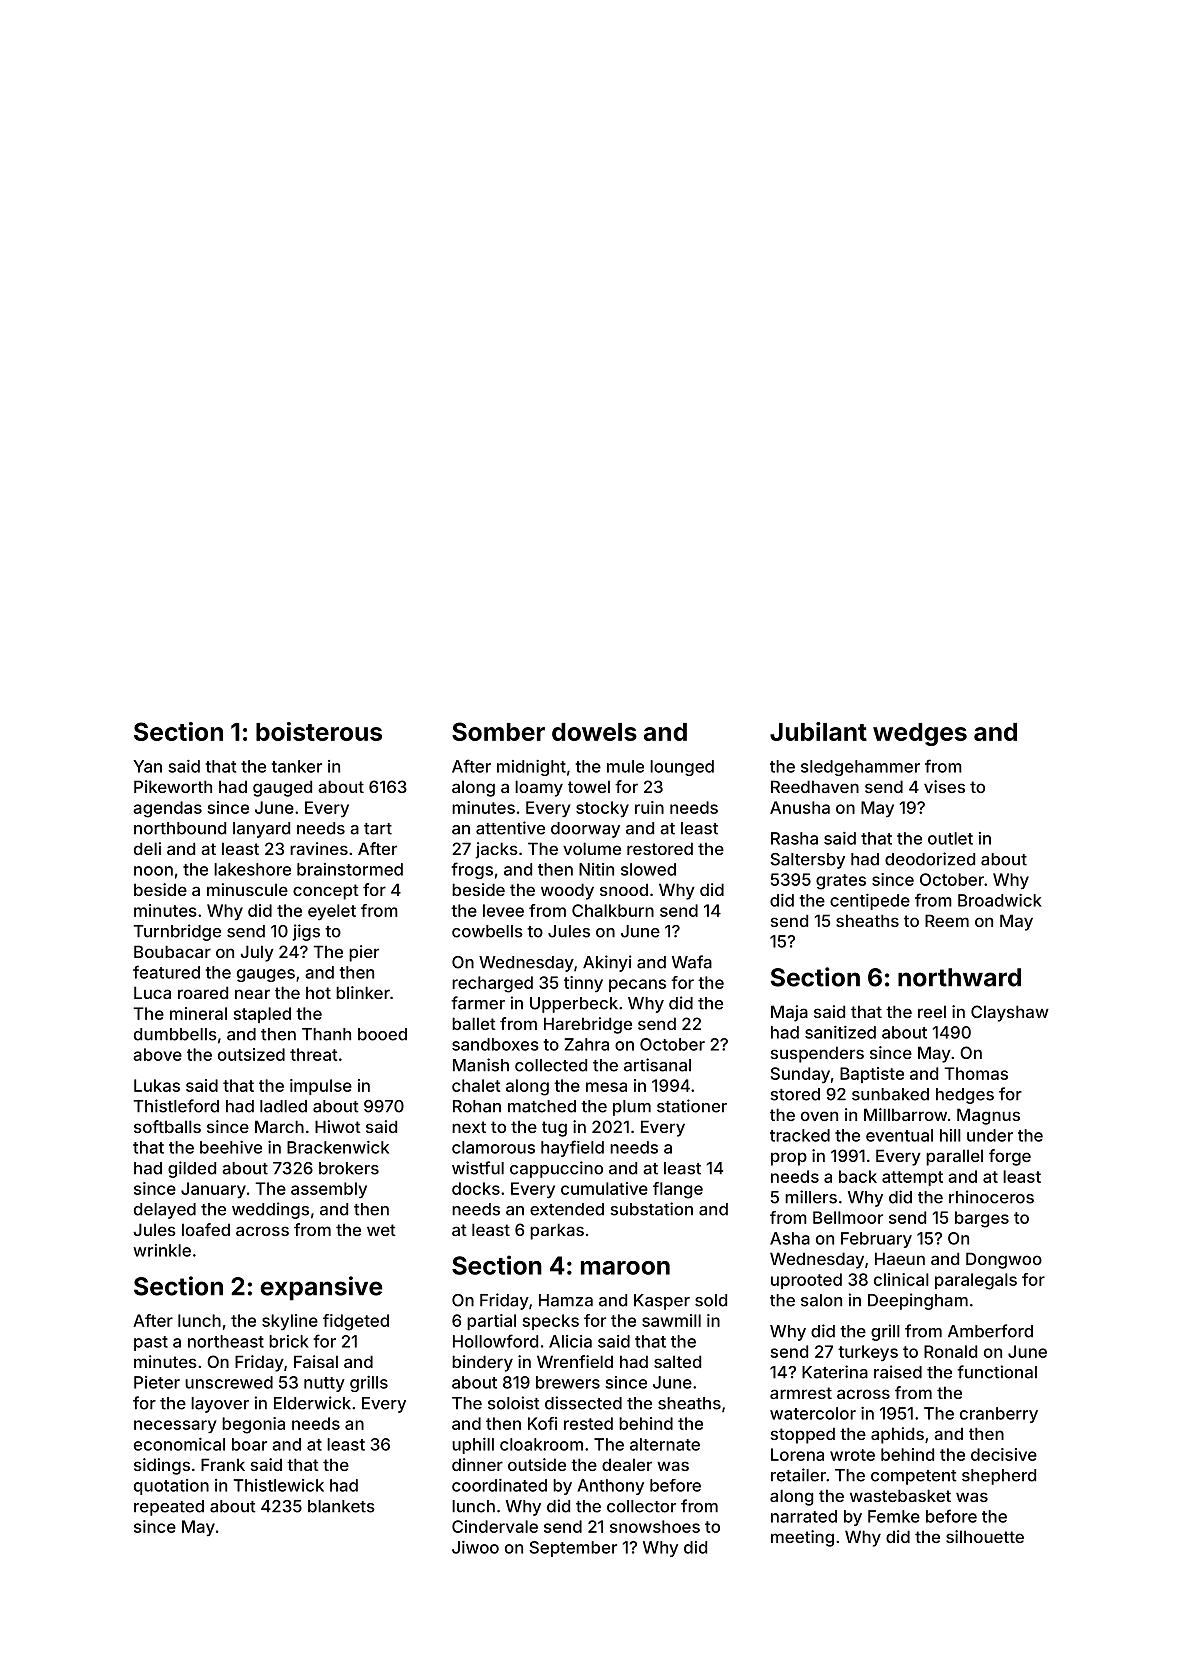  What do you see at coordinates (169, 1508) in the document?
I see `repeated` at bounding box center [169, 1508].
